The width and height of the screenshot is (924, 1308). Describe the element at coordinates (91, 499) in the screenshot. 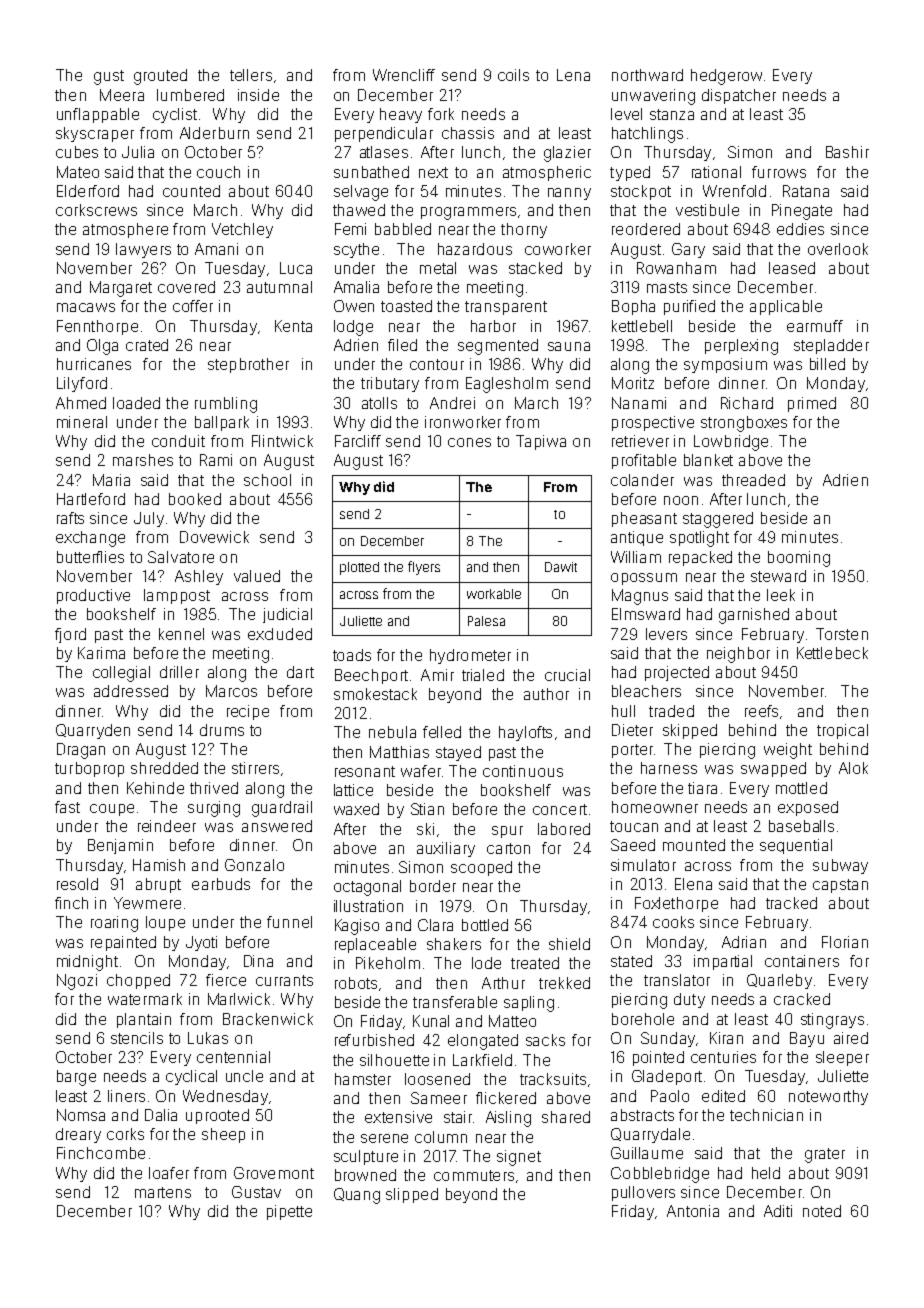

I see `Hartleford` at that location.
